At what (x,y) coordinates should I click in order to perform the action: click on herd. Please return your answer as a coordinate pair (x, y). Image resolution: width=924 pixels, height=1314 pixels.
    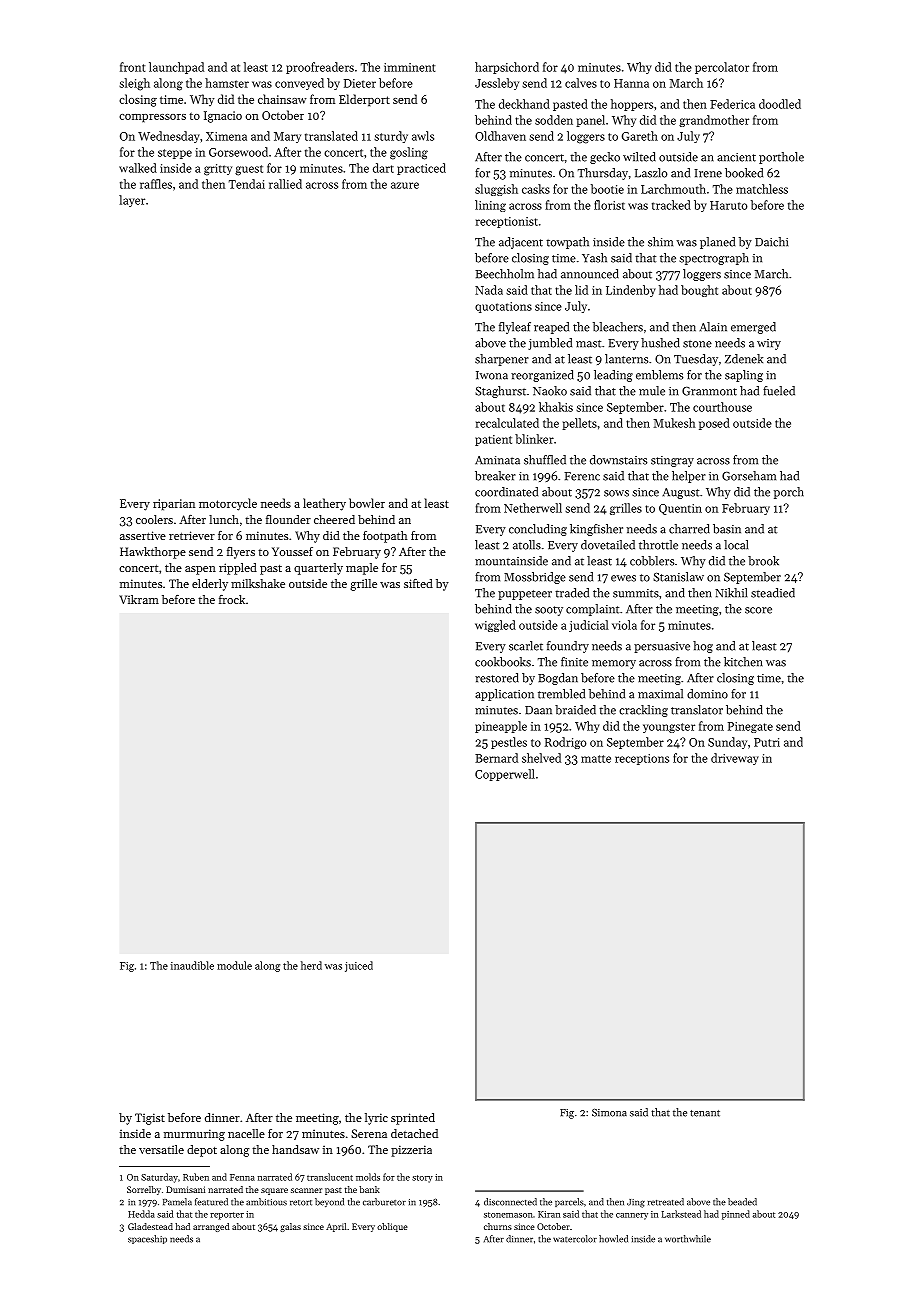
    Looking at the image, I should click on (311, 965).
